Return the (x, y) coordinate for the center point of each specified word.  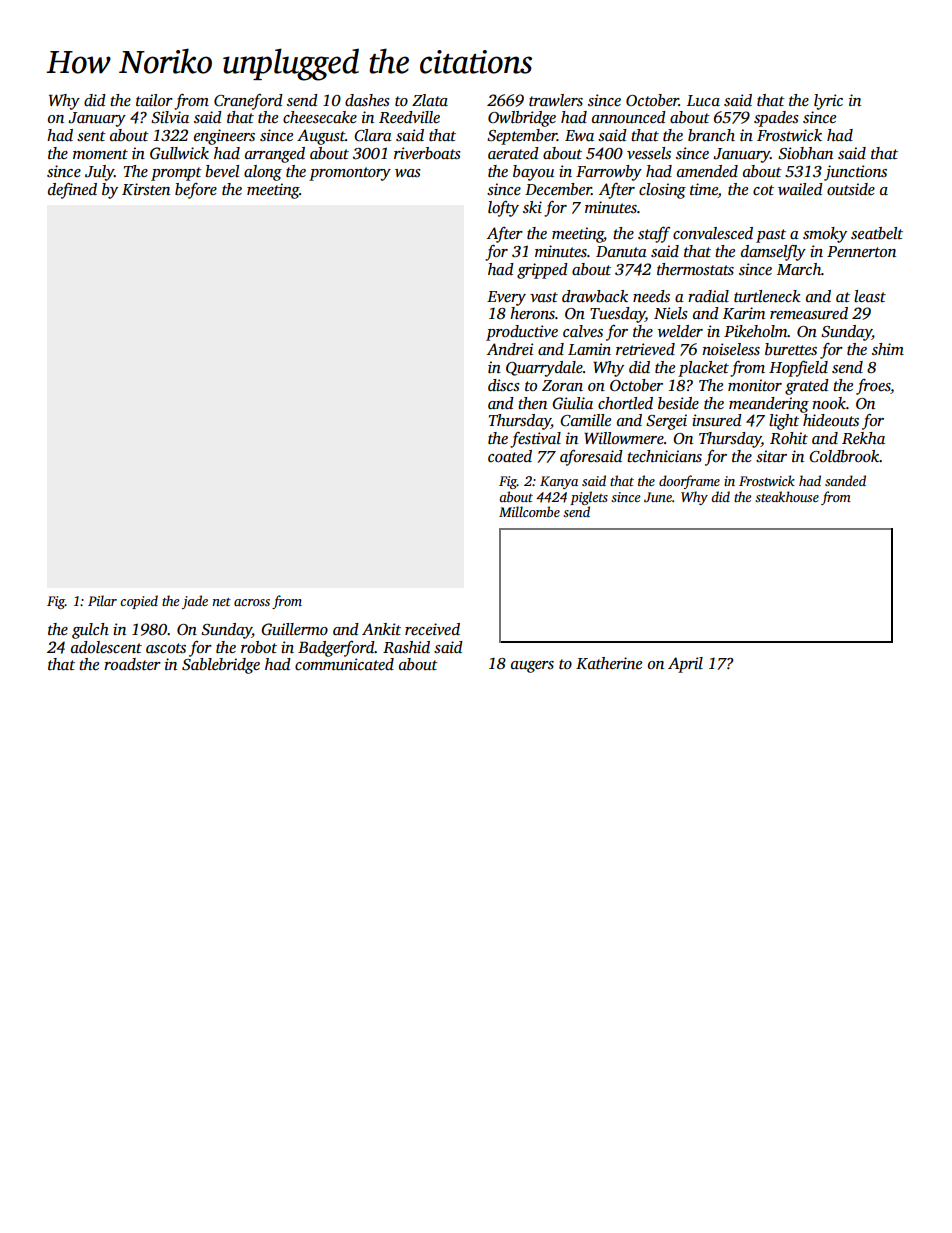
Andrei (510, 349)
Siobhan (805, 153)
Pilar (102, 600)
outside (851, 189)
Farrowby (609, 173)
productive (522, 333)
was (408, 173)
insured (717, 420)
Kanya (559, 482)
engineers (224, 137)
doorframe (689, 482)
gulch (90, 631)
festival (535, 440)
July (99, 173)
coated (510, 456)
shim (888, 349)
